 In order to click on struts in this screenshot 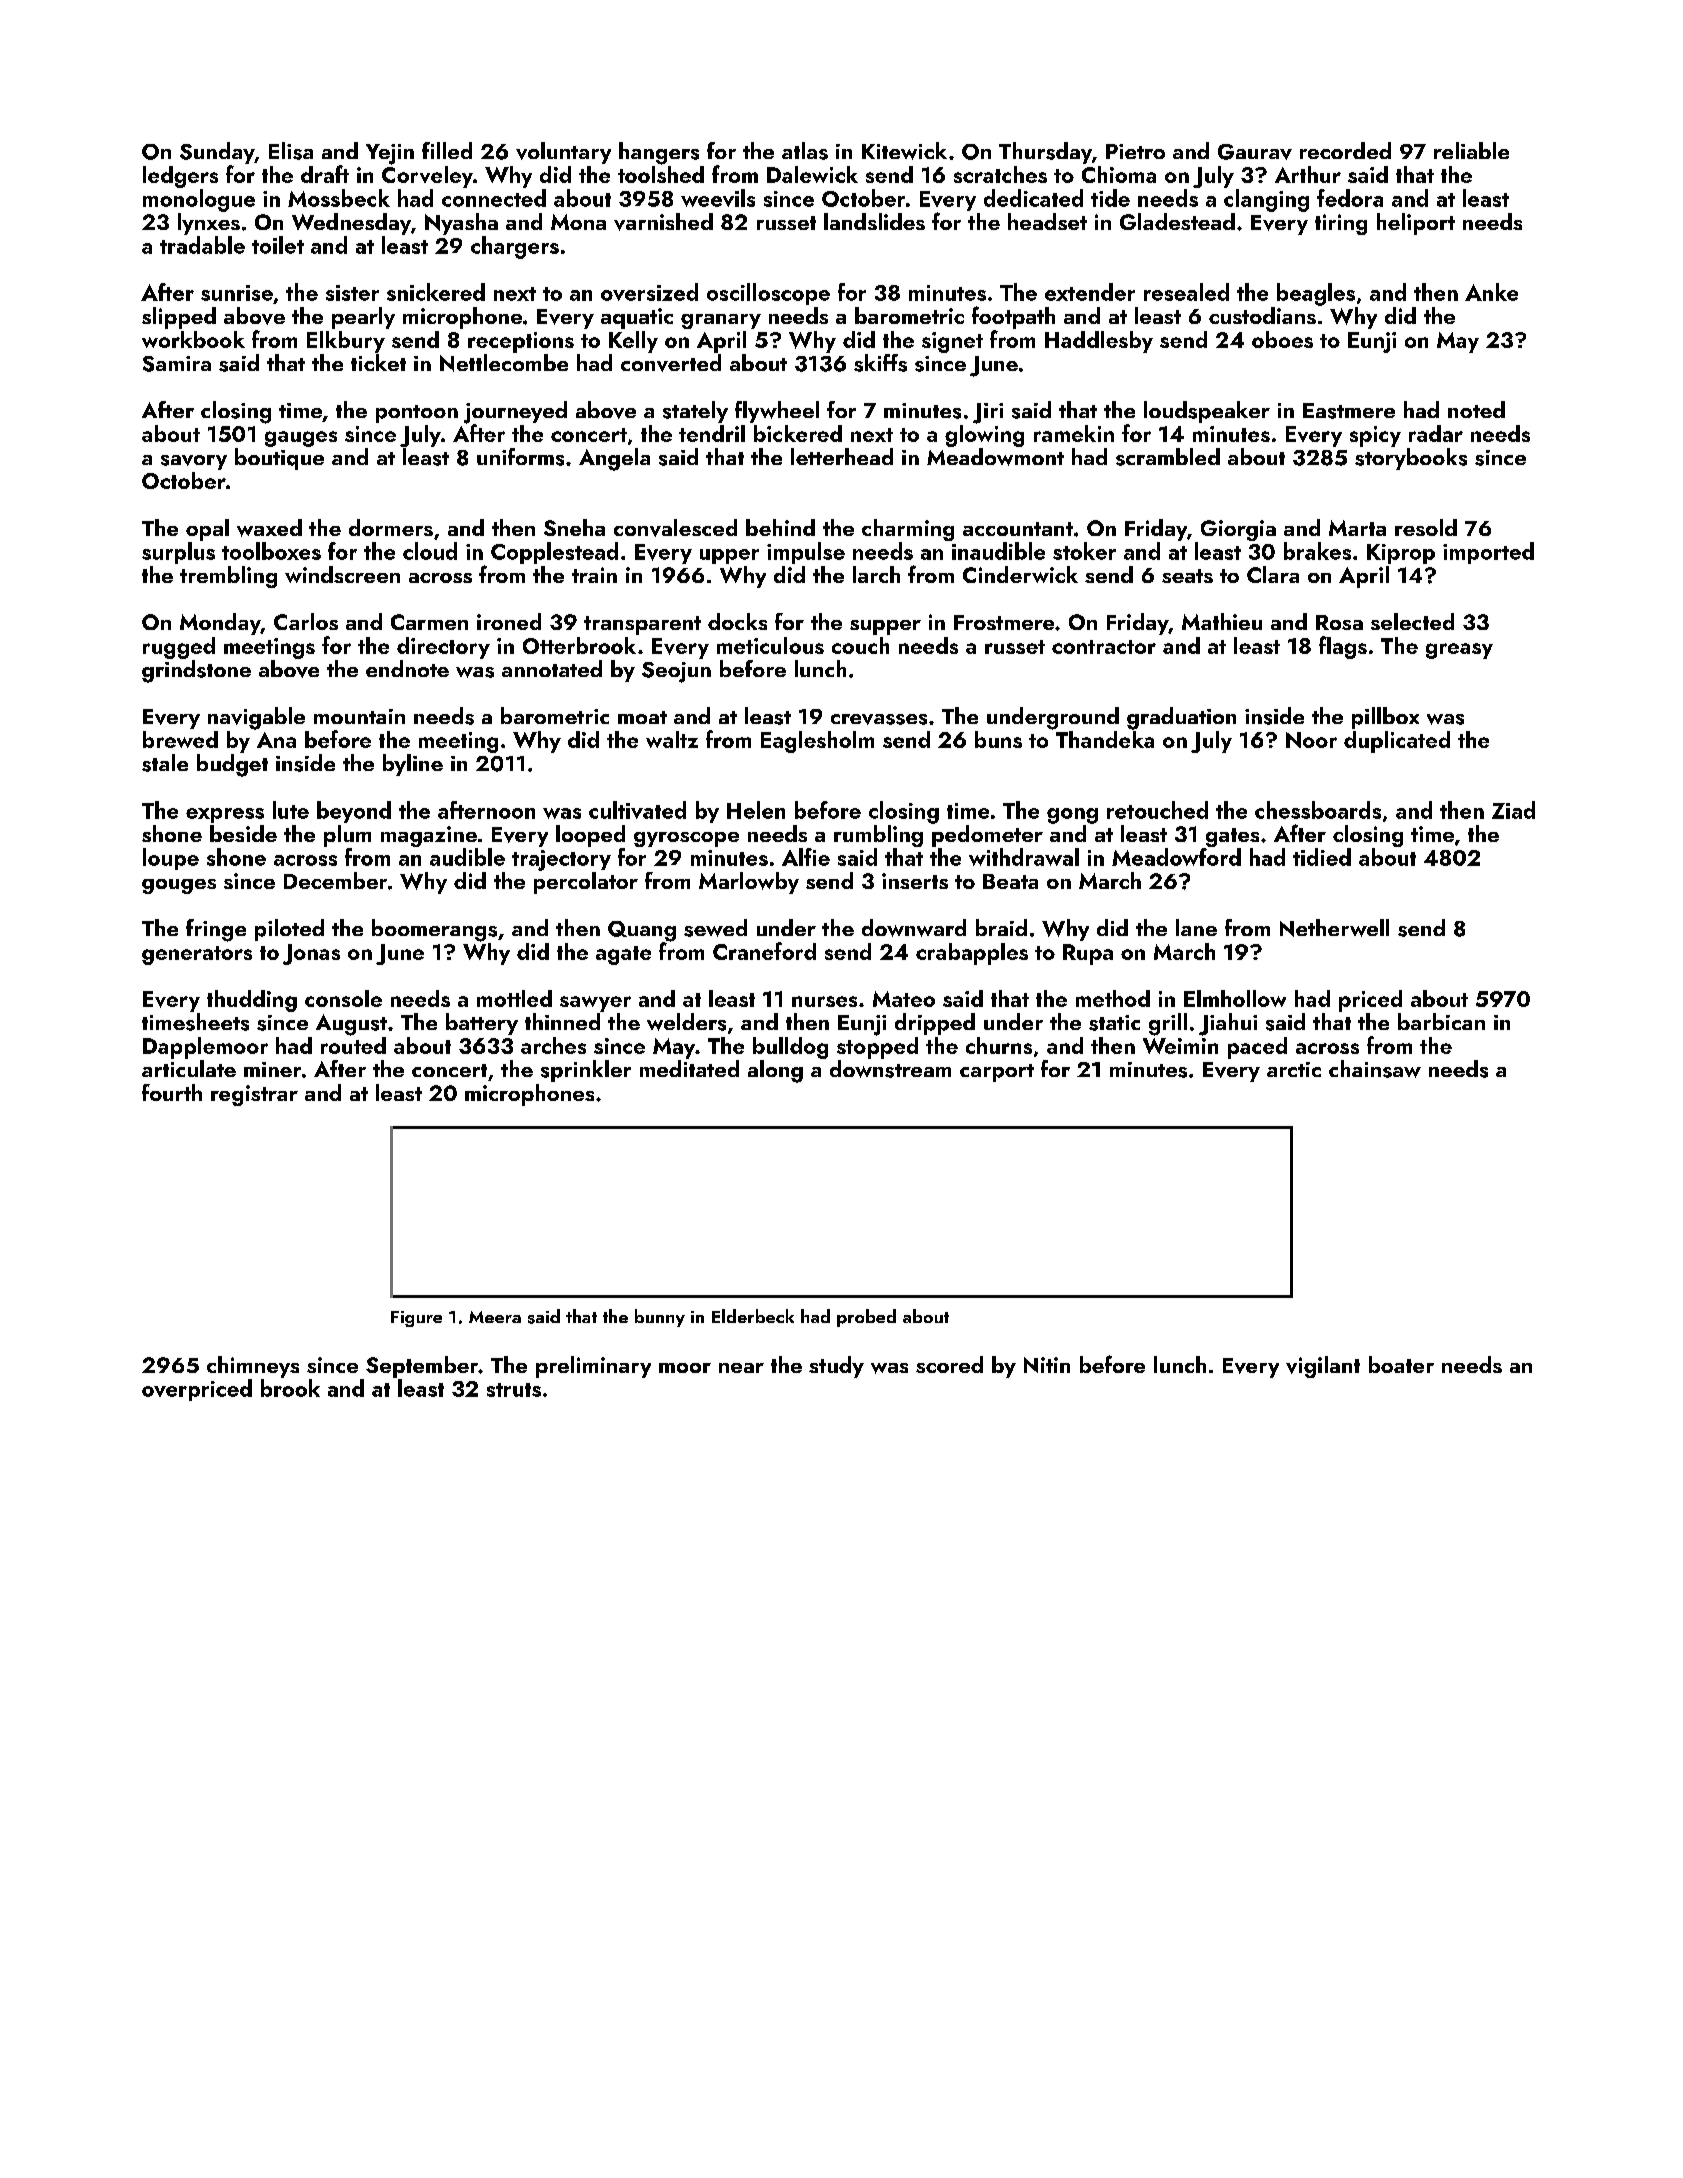, I will do `click(514, 1390)`.
